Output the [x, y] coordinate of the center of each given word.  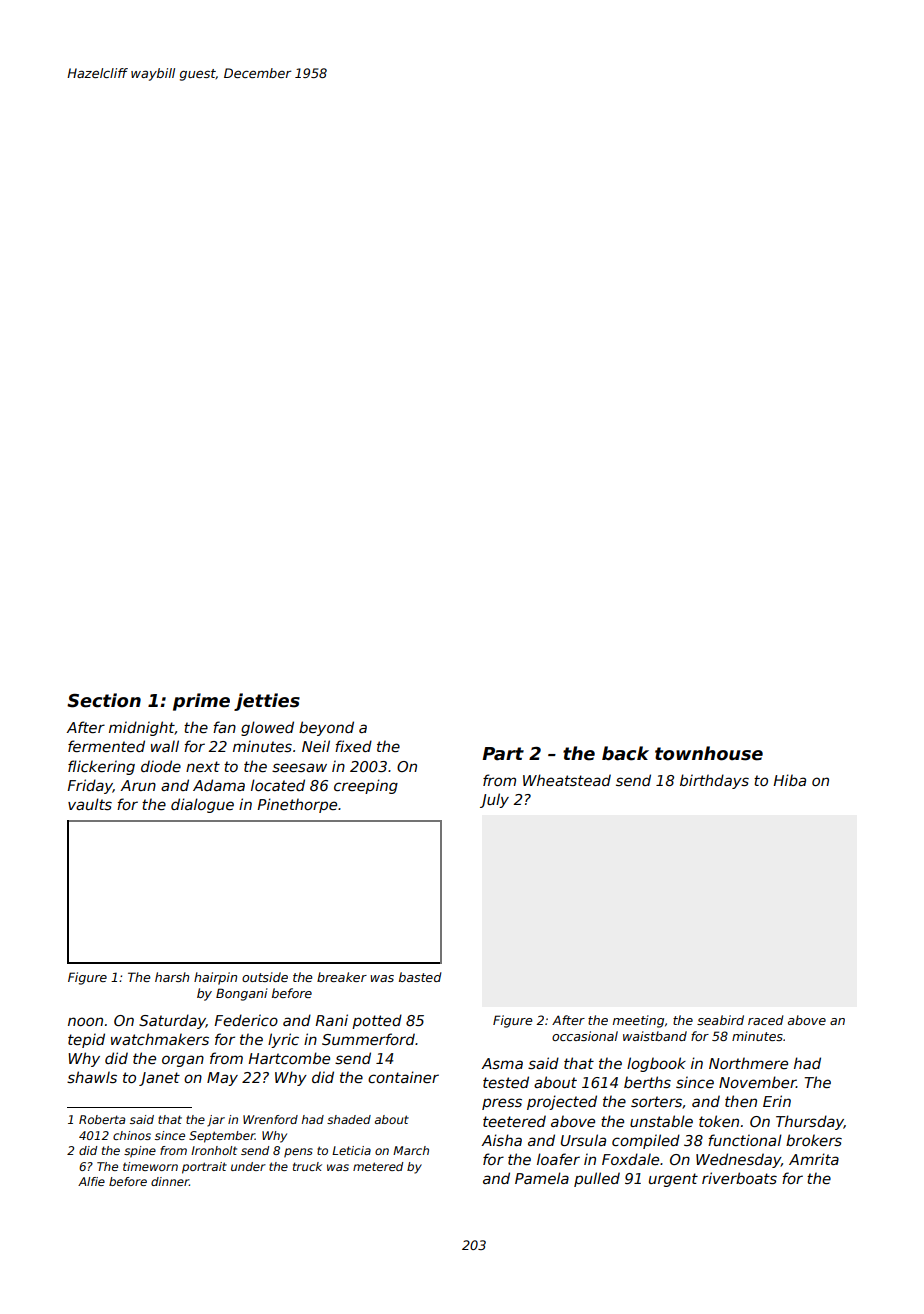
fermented [106, 746]
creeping [366, 786]
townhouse [709, 753]
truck [307, 1166]
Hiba [789, 780]
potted [377, 1021]
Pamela [542, 1178]
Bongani [242, 994]
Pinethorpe [297, 805]
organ [183, 1061]
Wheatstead [567, 780]
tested [506, 1082]
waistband [655, 1036]
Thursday [810, 1122]
